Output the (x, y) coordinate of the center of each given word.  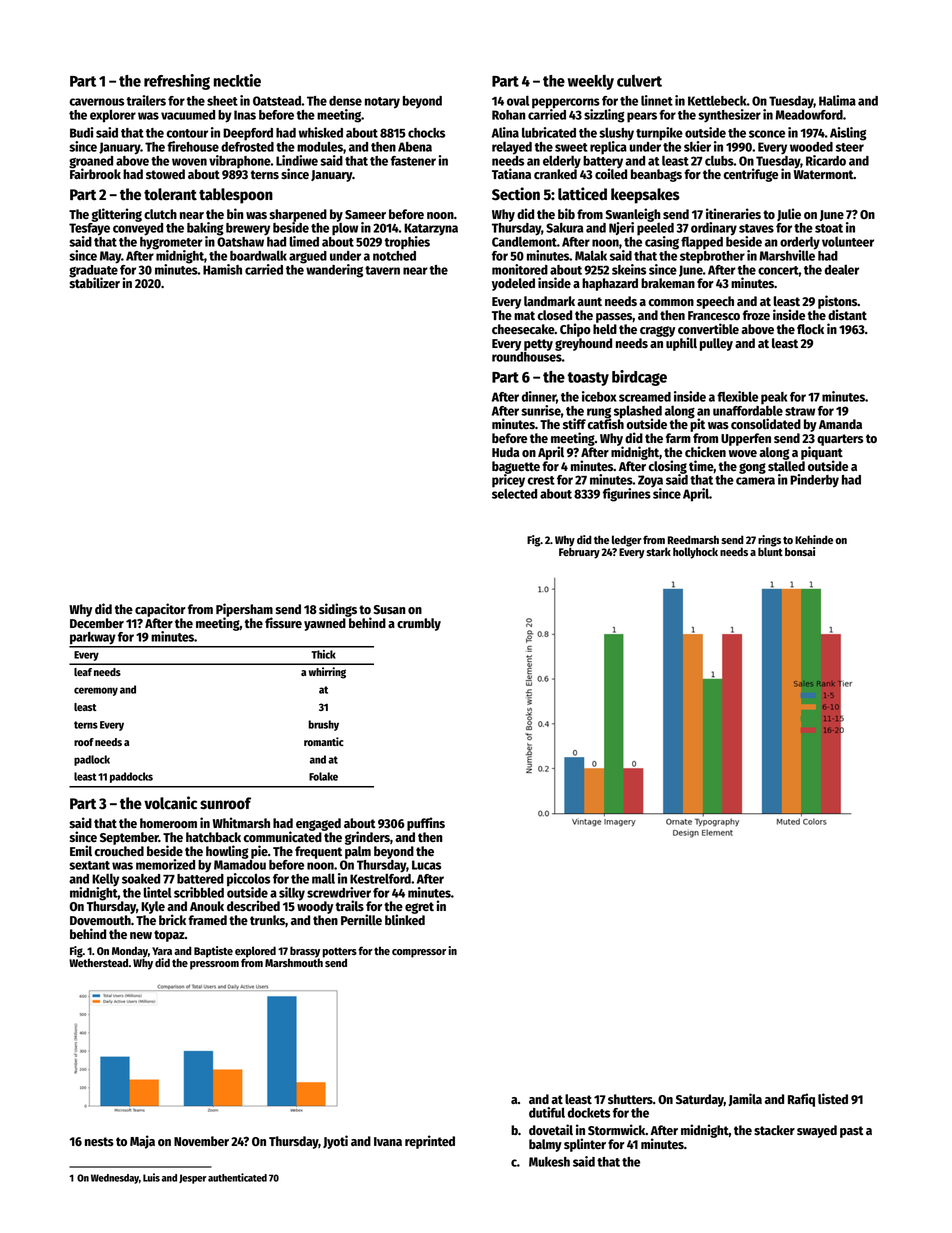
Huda (505, 452)
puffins (426, 824)
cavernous (96, 102)
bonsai (800, 551)
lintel (158, 892)
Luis (151, 1177)
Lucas (426, 865)
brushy (323, 725)
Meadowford (809, 115)
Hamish (222, 269)
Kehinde (814, 539)
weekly (591, 82)
